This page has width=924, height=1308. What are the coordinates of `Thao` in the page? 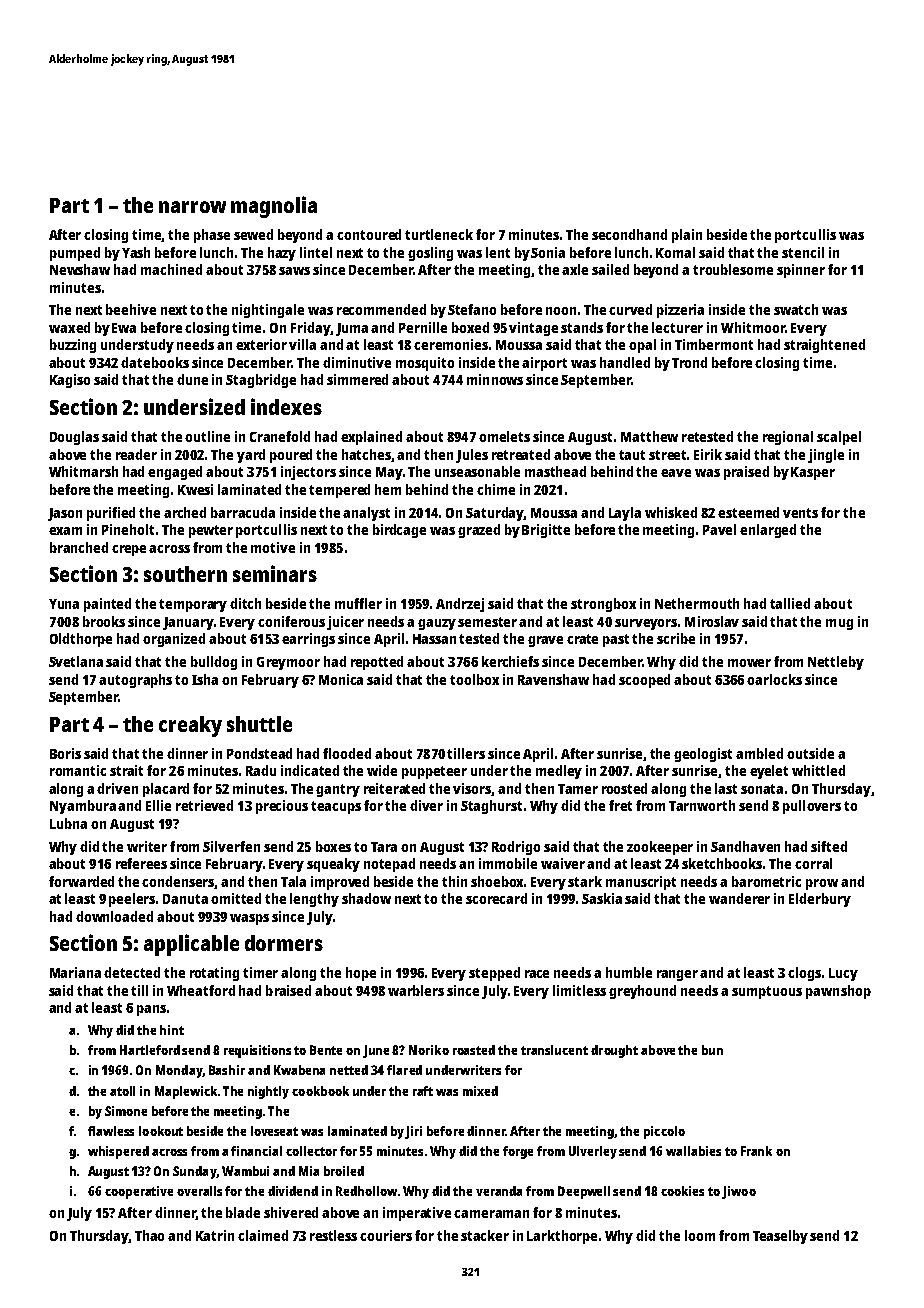 It's located at (149, 1235).
